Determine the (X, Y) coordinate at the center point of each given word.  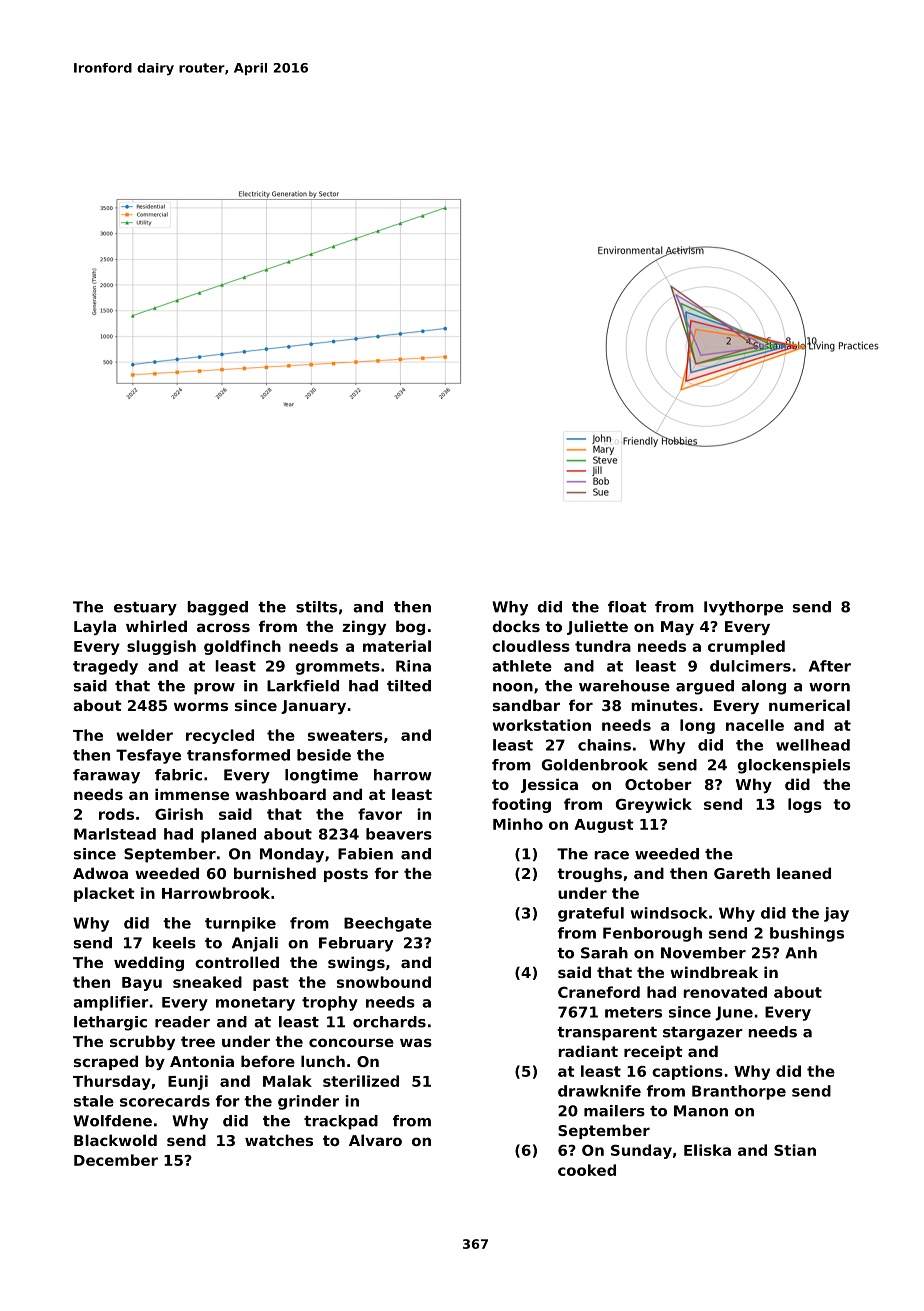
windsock (669, 913)
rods (116, 814)
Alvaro (375, 1140)
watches (279, 1140)
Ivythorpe (743, 608)
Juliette (597, 627)
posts (346, 875)
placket (104, 894)
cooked (587, 1170)
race (611, 855)
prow (214, 689)
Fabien (365, 854)
